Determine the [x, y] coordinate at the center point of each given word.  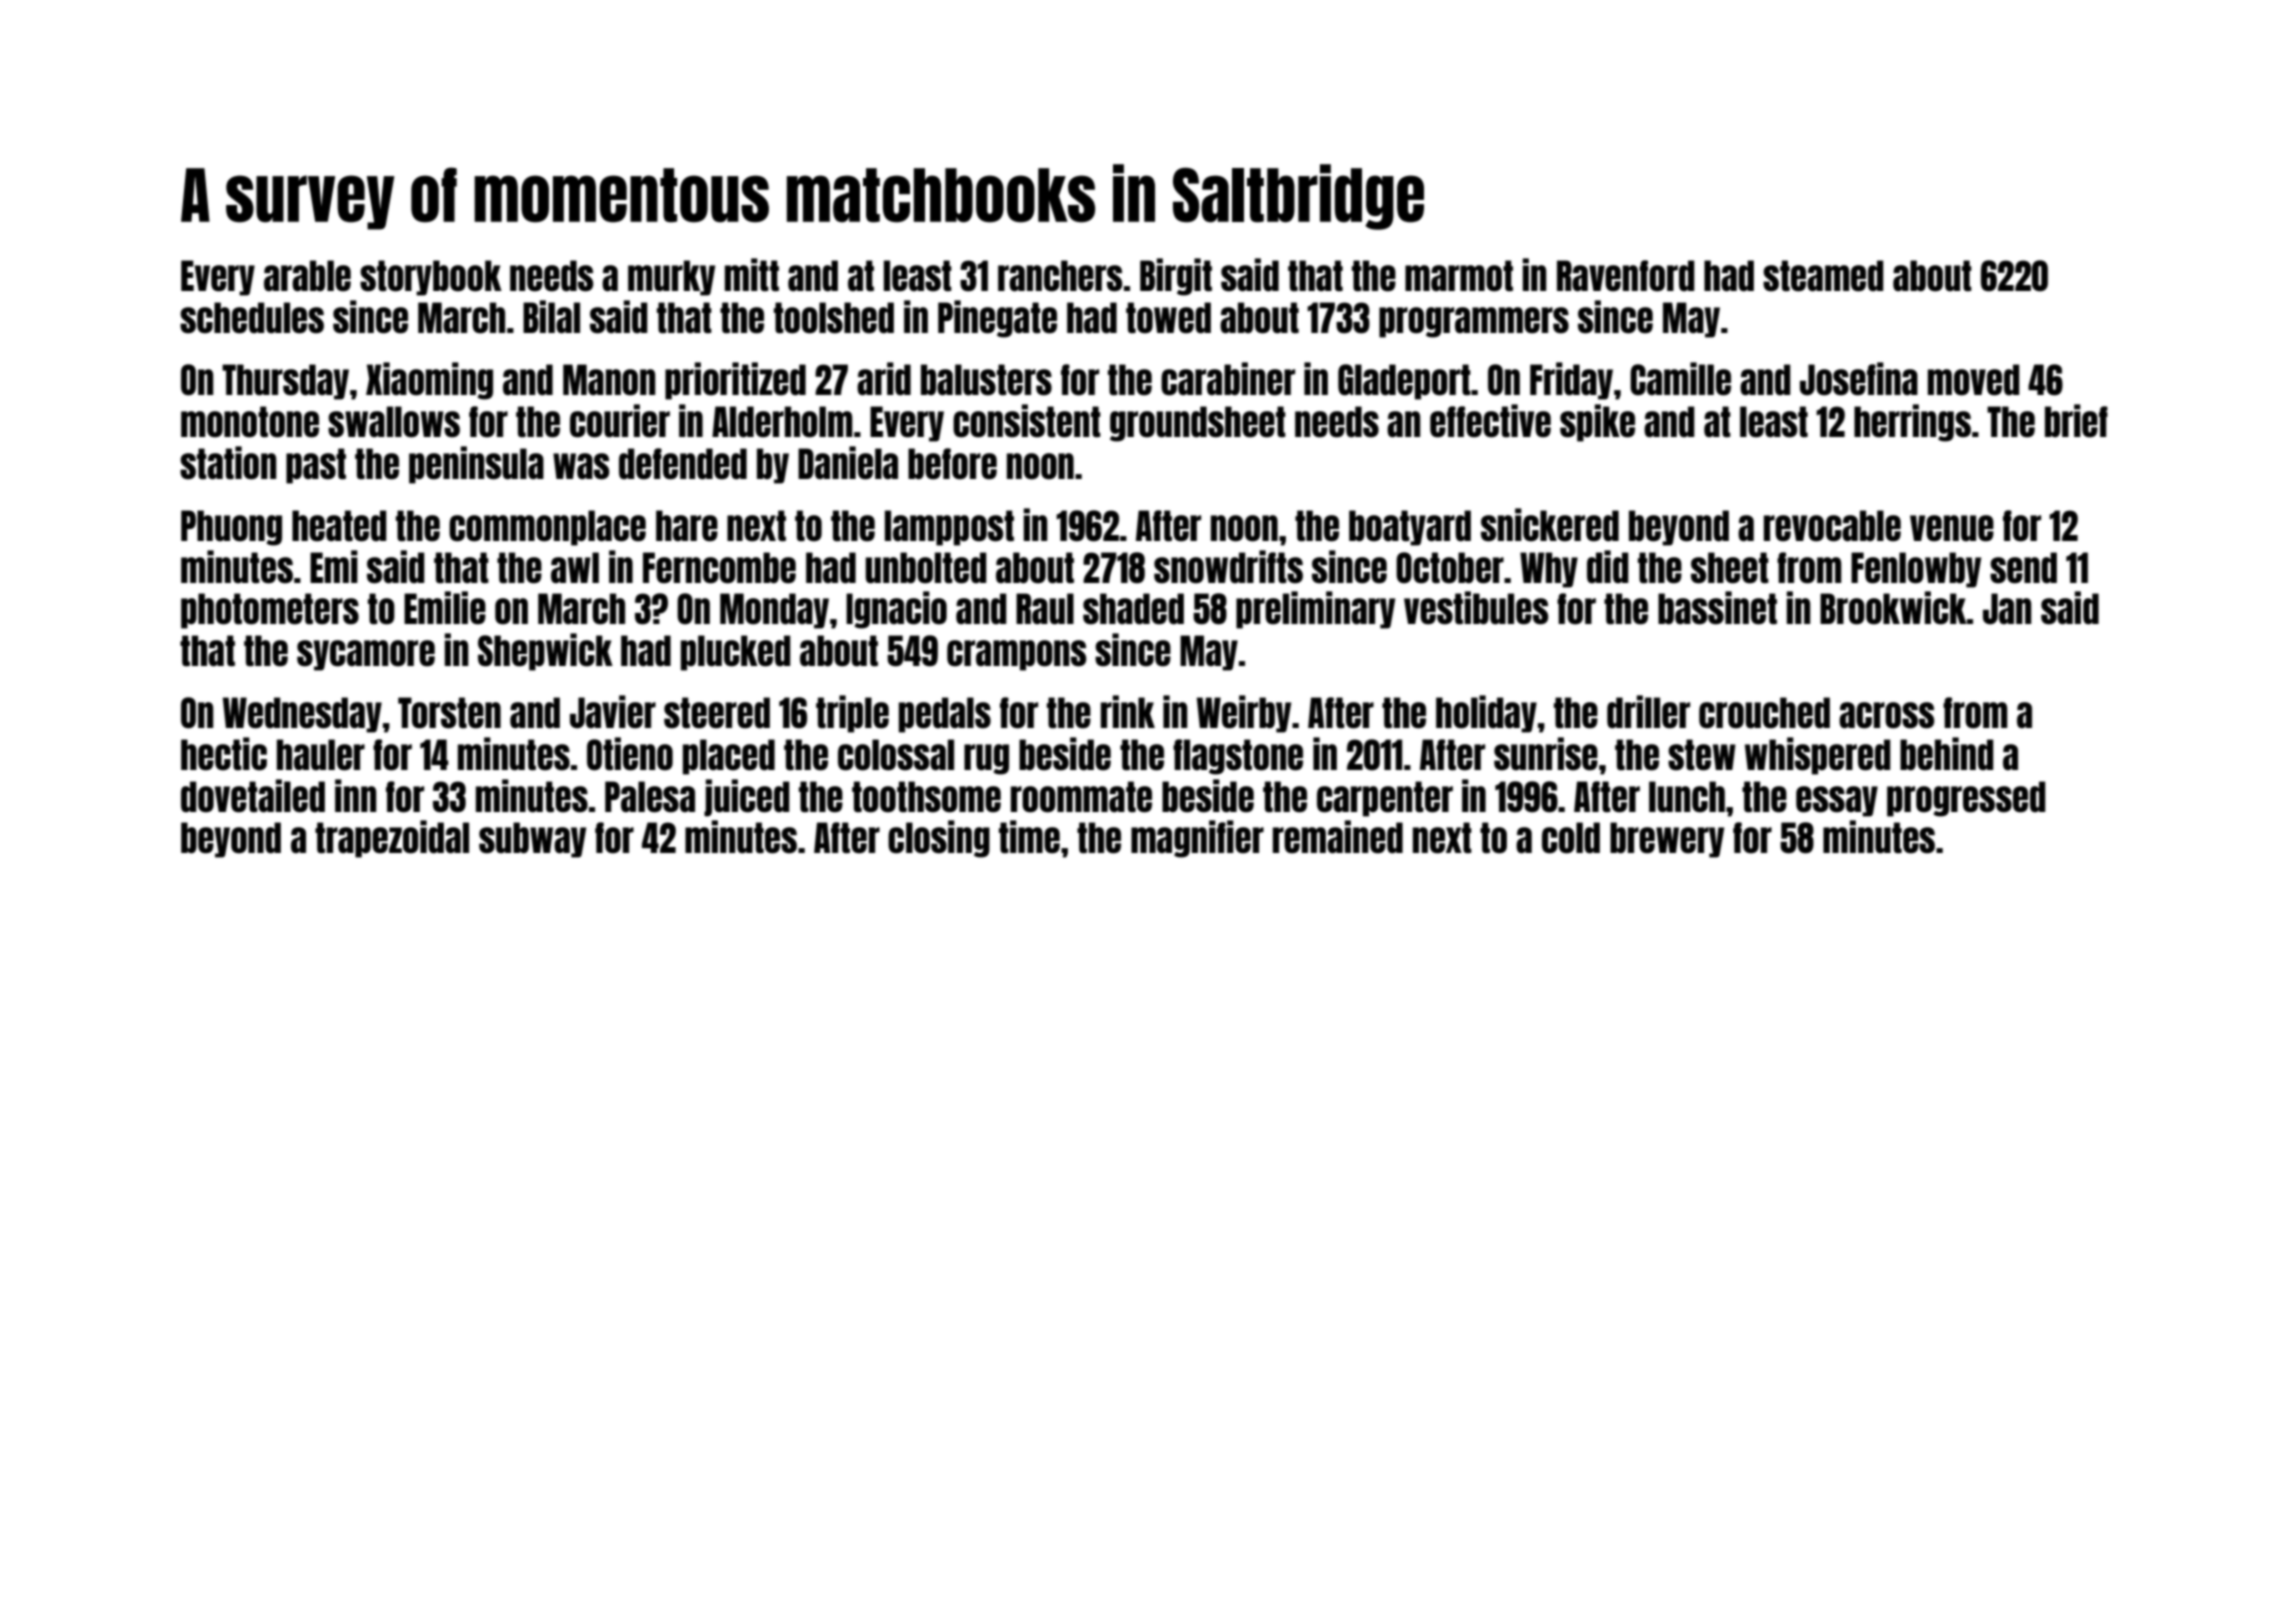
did [1608, 567]
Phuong [231, 528]
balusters [986, 380]
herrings [1912, 423]
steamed [1823, 276]
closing [939, 839]
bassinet [1717, 608]
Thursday [285, 382]
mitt [752, 275]
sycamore [366, 655]
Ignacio [896, 610]
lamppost [949, 528]
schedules [252, 318]
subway [532, 840]
